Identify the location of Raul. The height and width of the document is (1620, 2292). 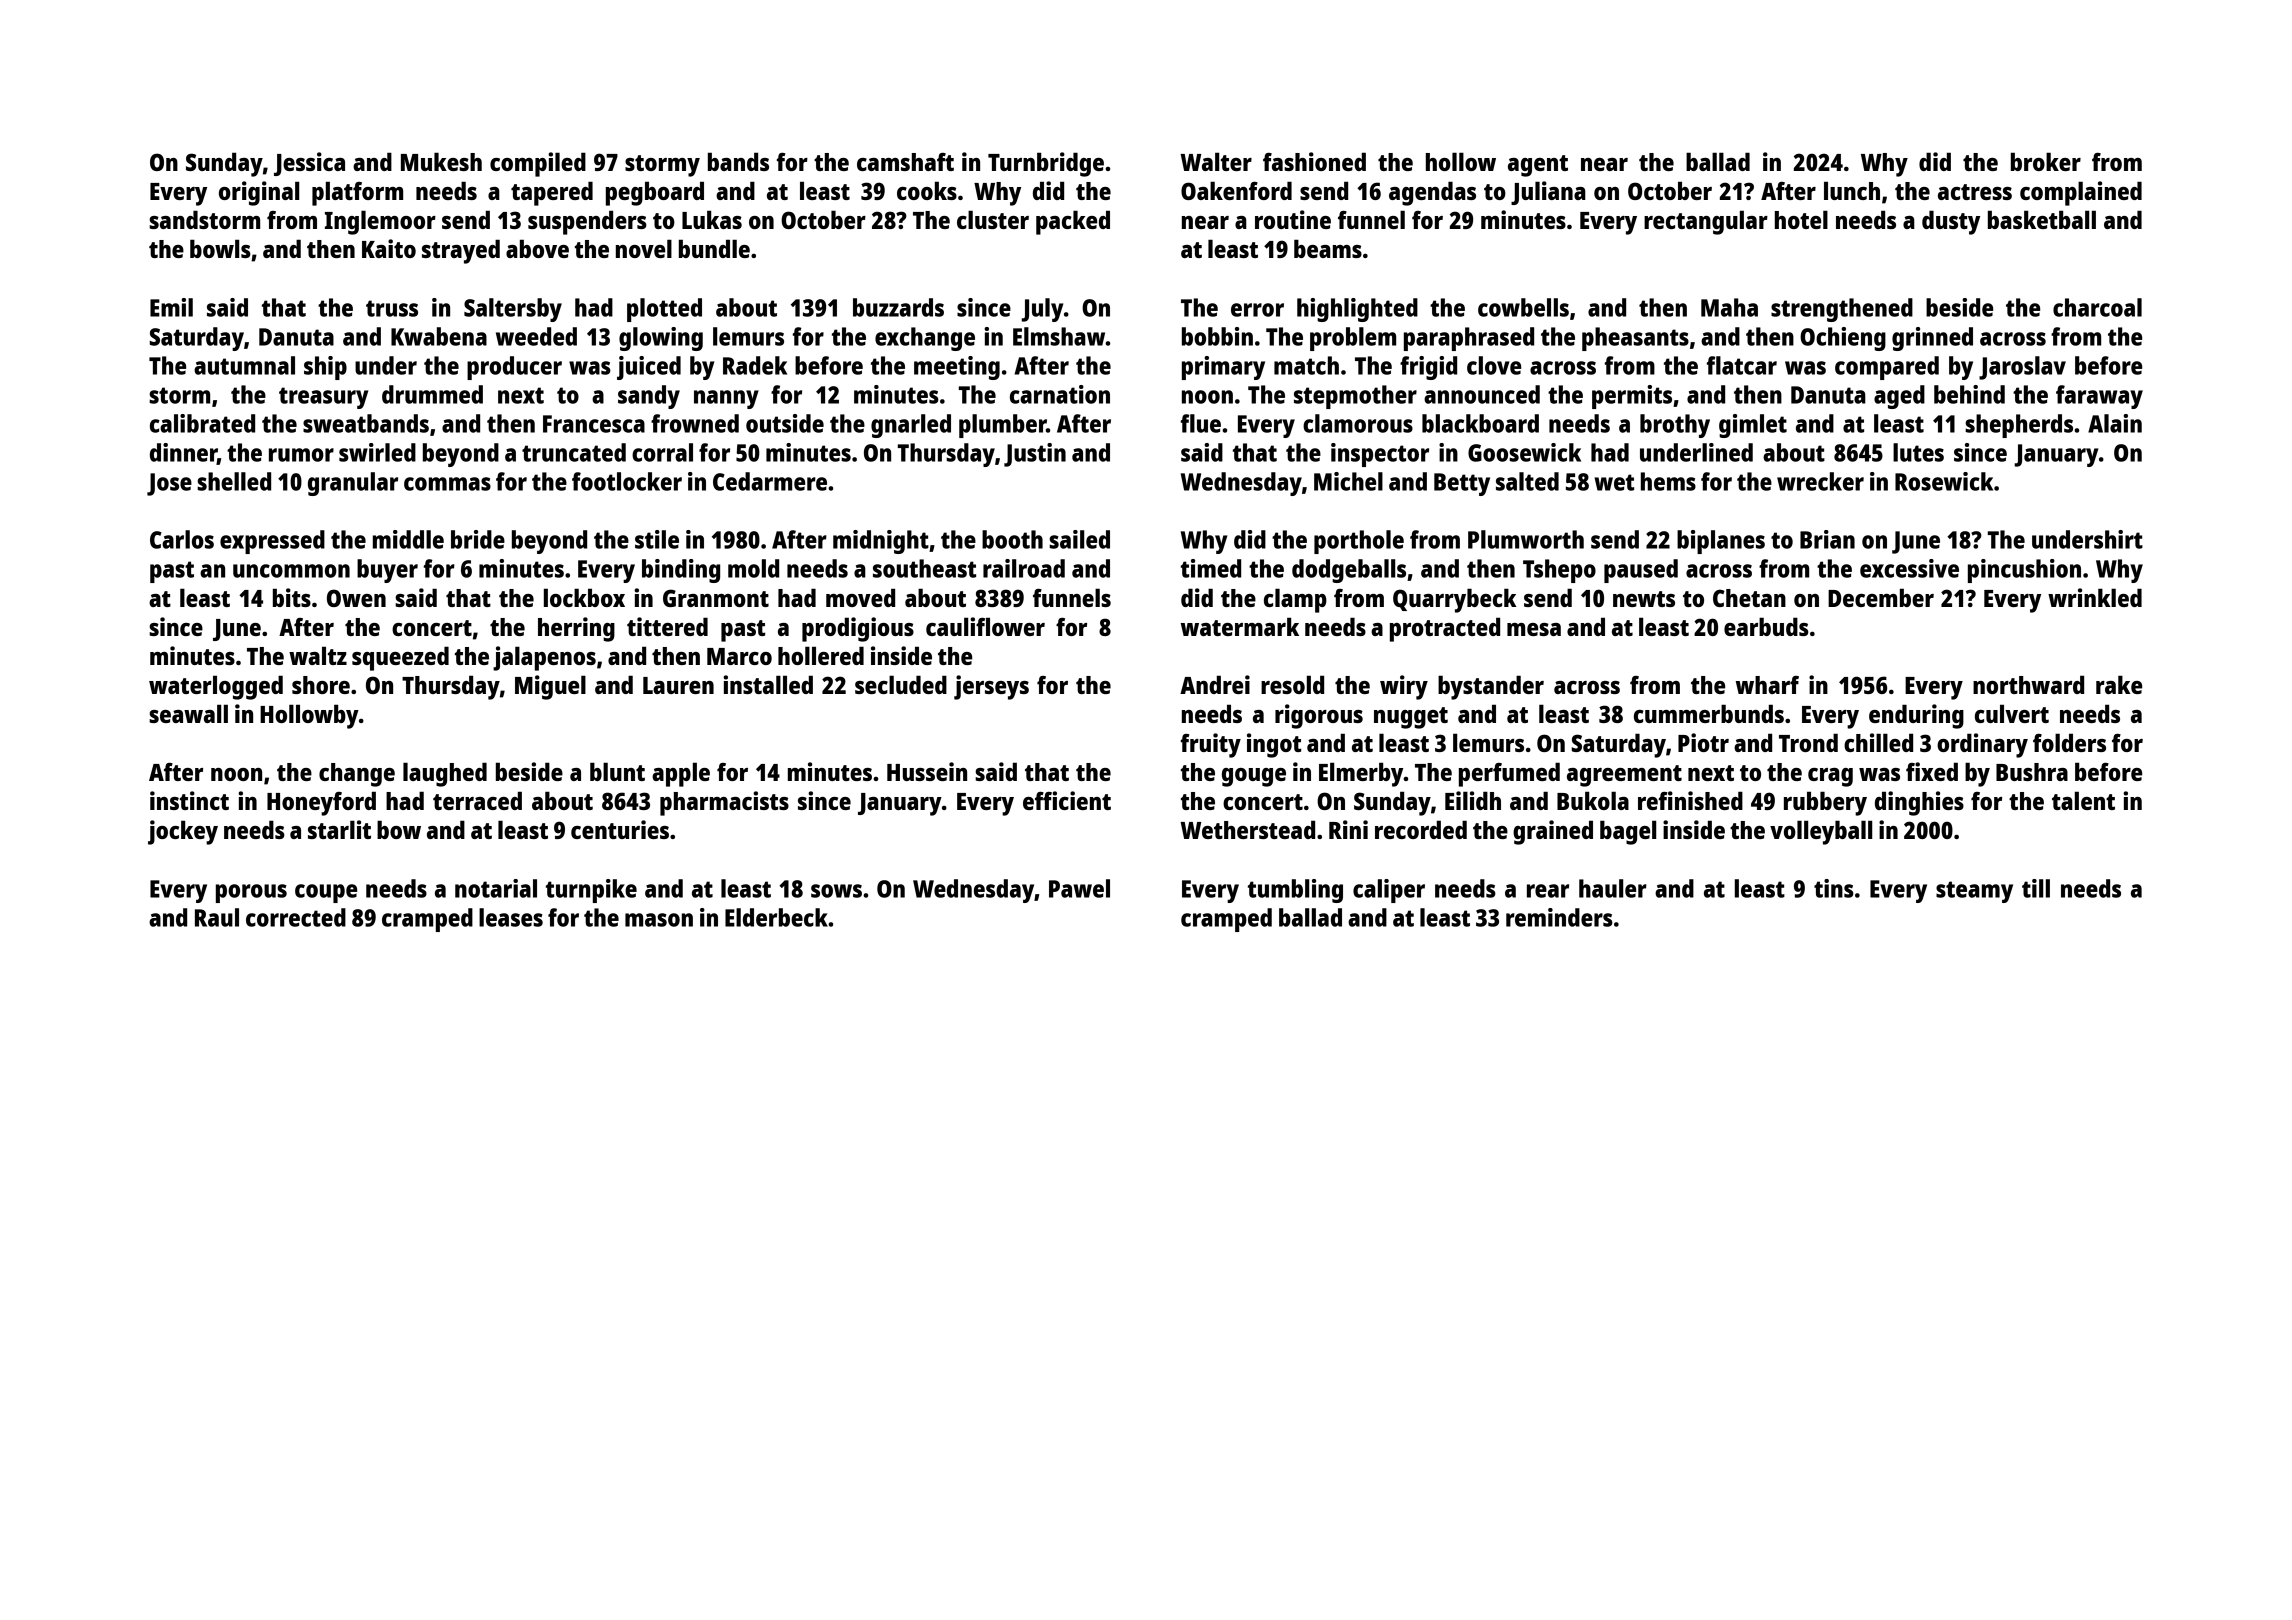
(217, 917).
